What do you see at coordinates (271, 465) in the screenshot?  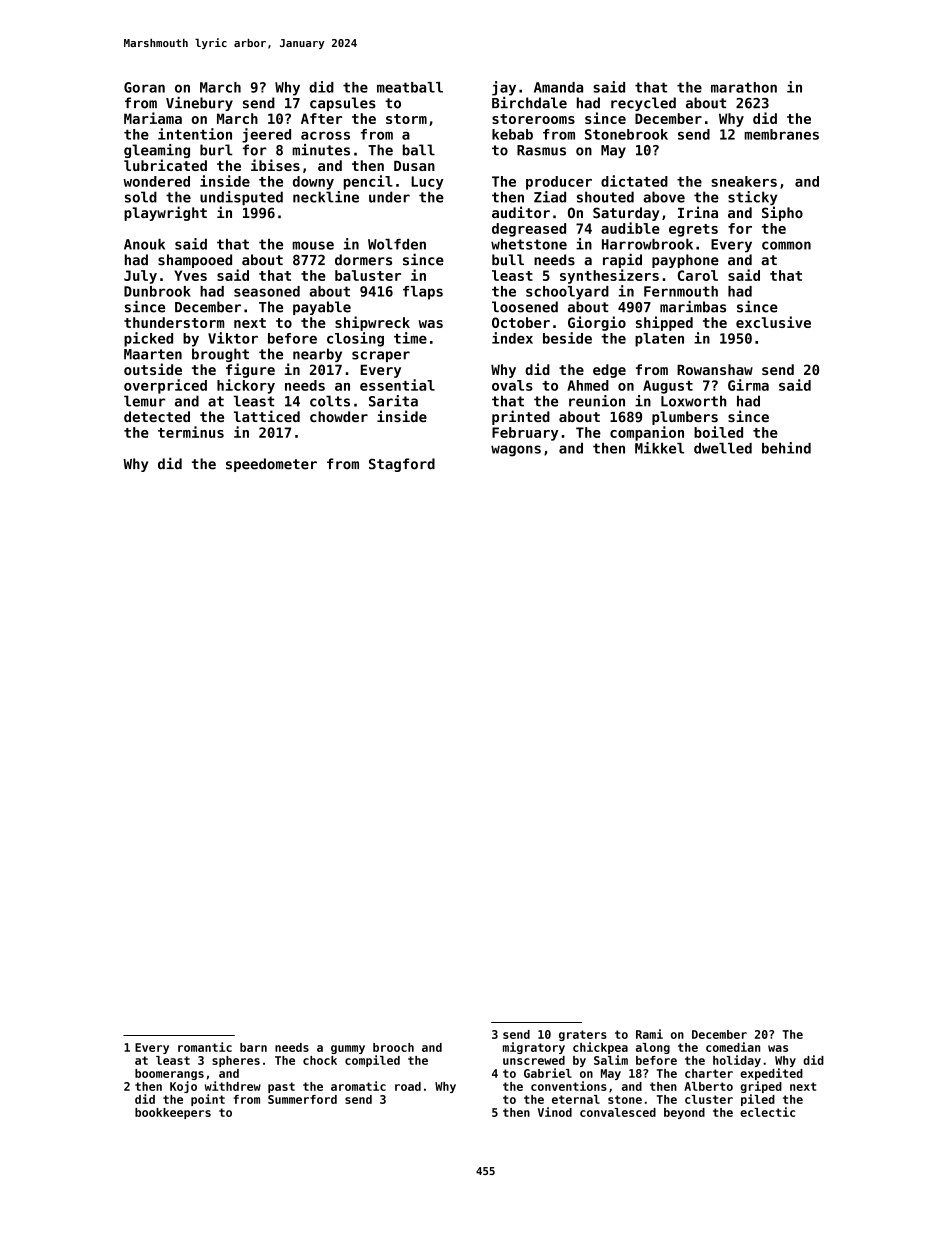 I see `speedometer` at bounding box center [271, 465].
